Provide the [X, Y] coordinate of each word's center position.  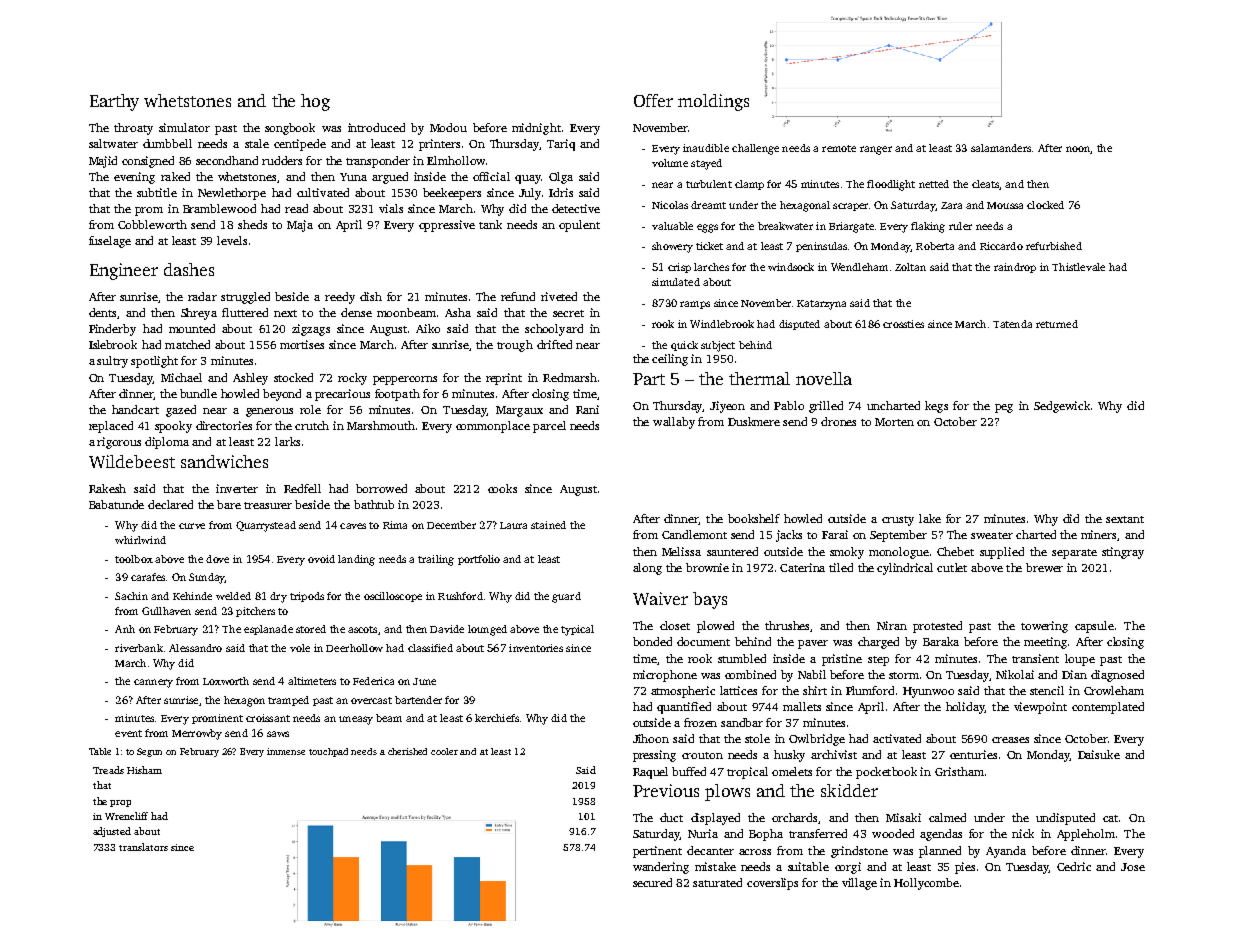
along [647, 569]
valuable [672, 226]
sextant [1125, 519]
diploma [167, 443]
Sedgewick [1062, 407]
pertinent [657, 852]
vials [391, 208]
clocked [1045, 205]
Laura [513, 525]
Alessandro [195, 648]
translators [143, 847]
